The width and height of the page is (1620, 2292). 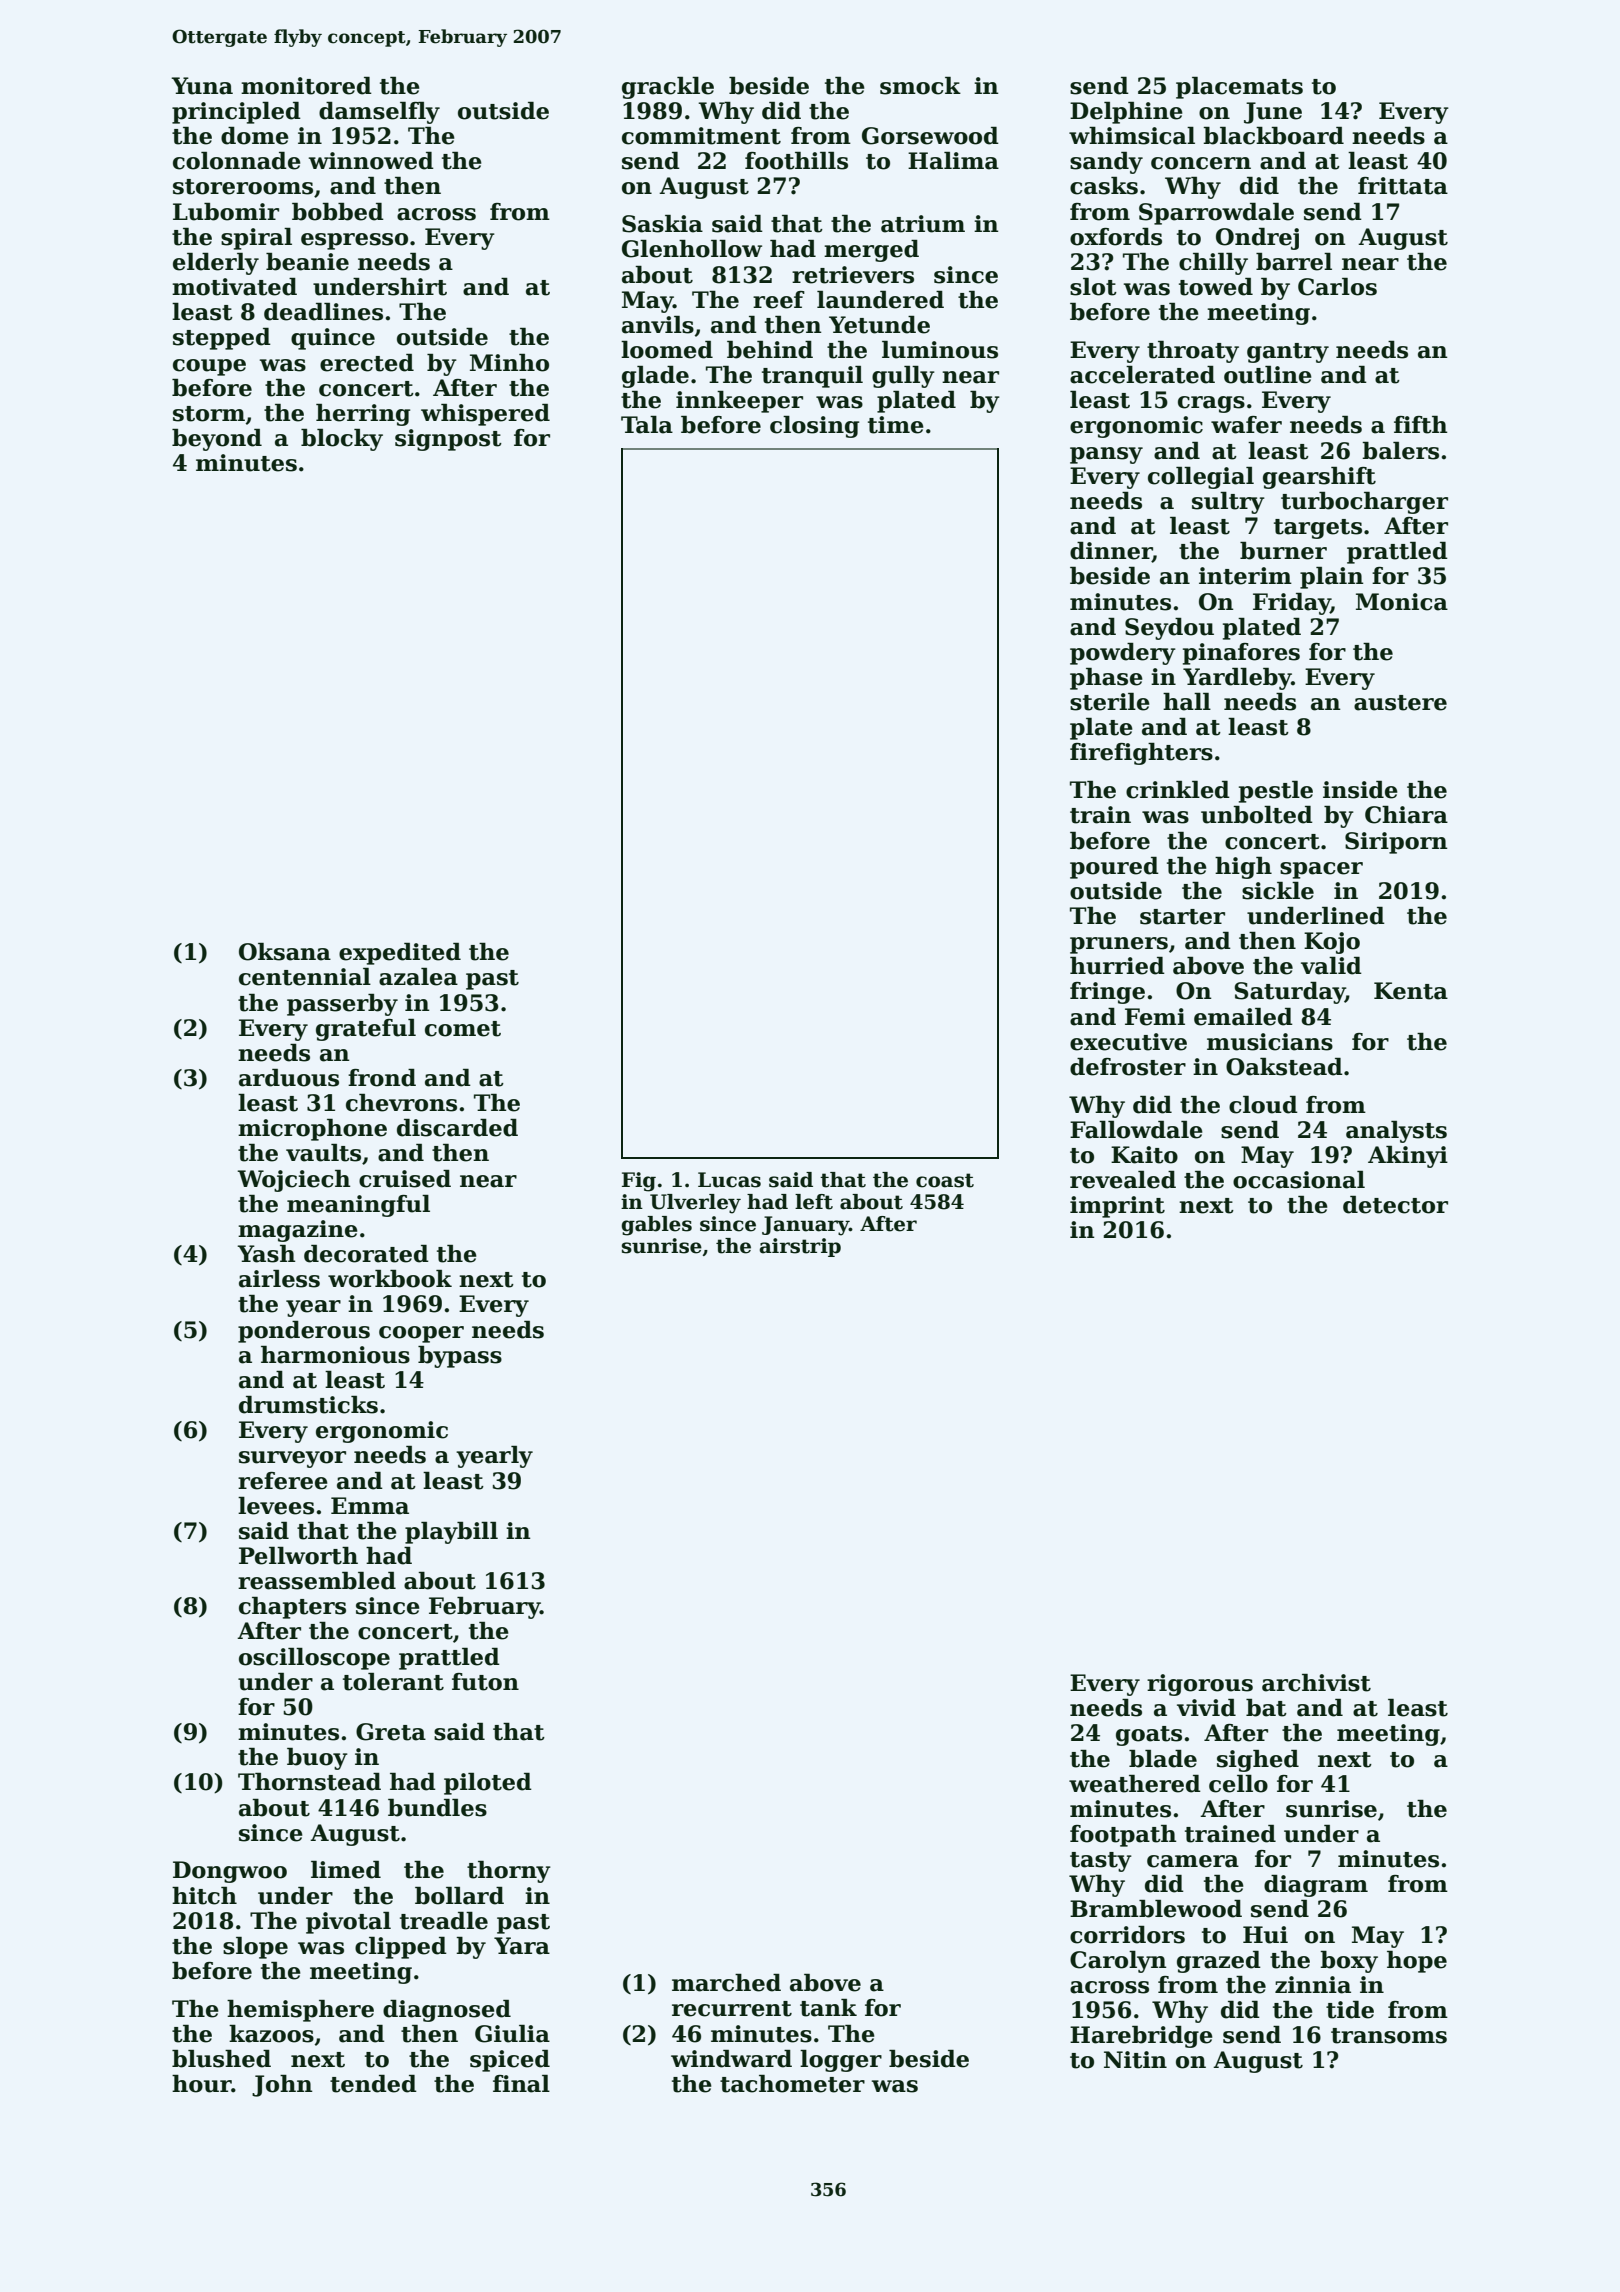 What do you see at coordinates (418, 977) in the page?
I see `azalea` at bounding box center [418, 977].
